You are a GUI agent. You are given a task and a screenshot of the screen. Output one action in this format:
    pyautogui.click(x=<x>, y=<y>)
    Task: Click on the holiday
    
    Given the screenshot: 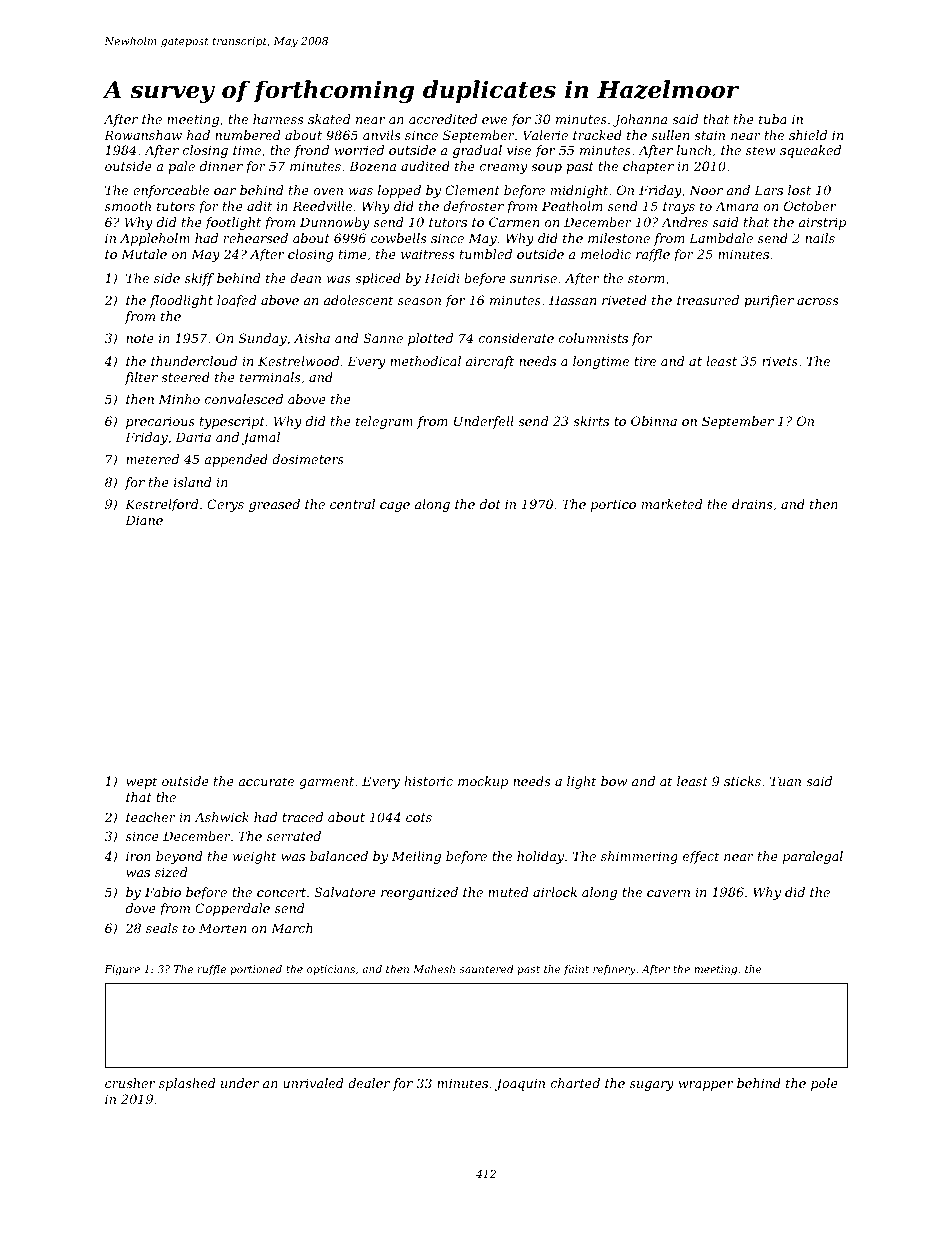 What is the action you would take?
    pyautogui.click(x=540, y=857)
